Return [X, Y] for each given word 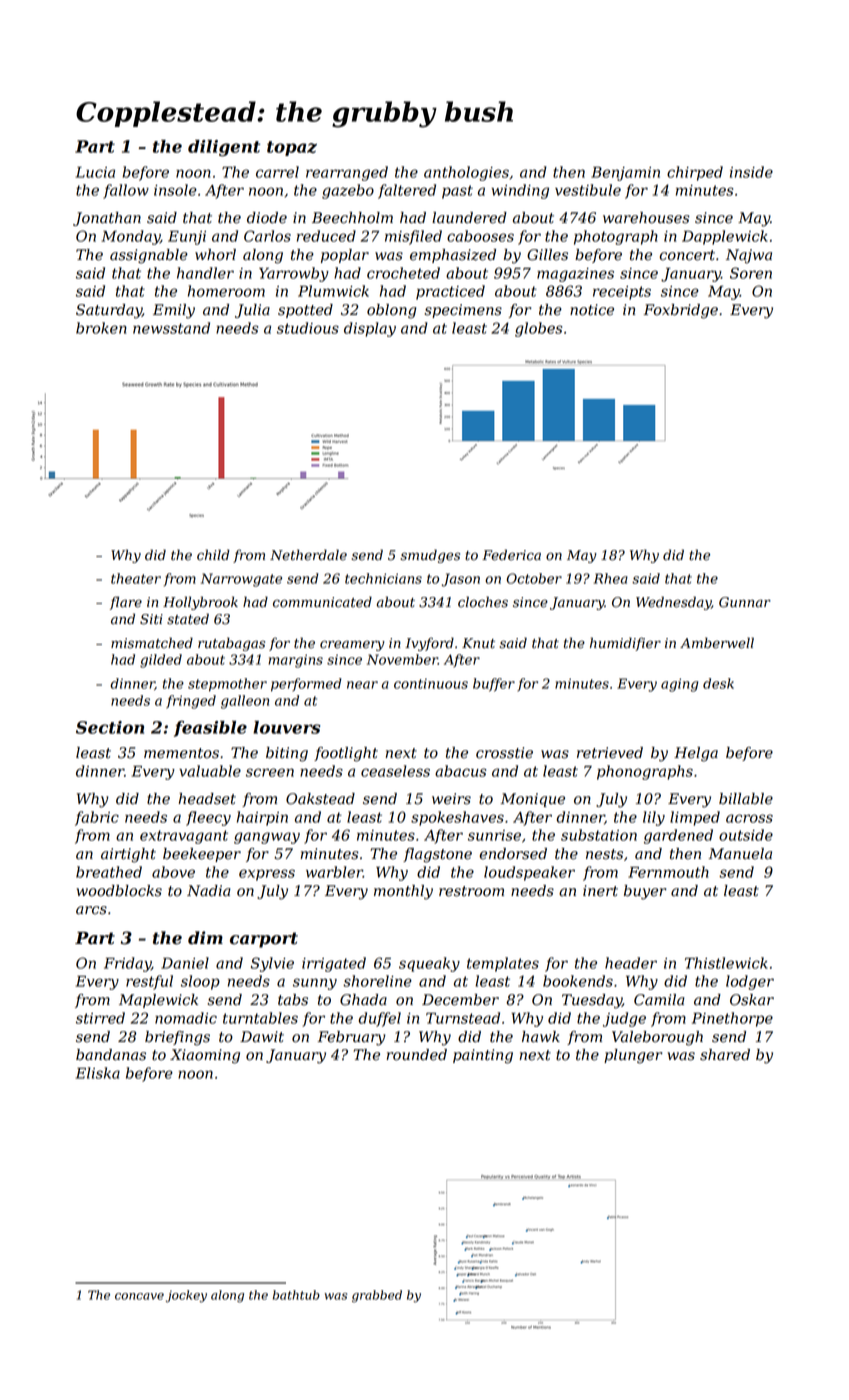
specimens [463, 311]
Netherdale [308, 555]
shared [725, 1055]
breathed [109, 872]
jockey [186, 1296]
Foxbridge [681, 311]
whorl [215, 255]
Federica [511, 555]
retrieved [610, 753]
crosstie [504, 753]
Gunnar [745, 602]
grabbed [377, 1296]
